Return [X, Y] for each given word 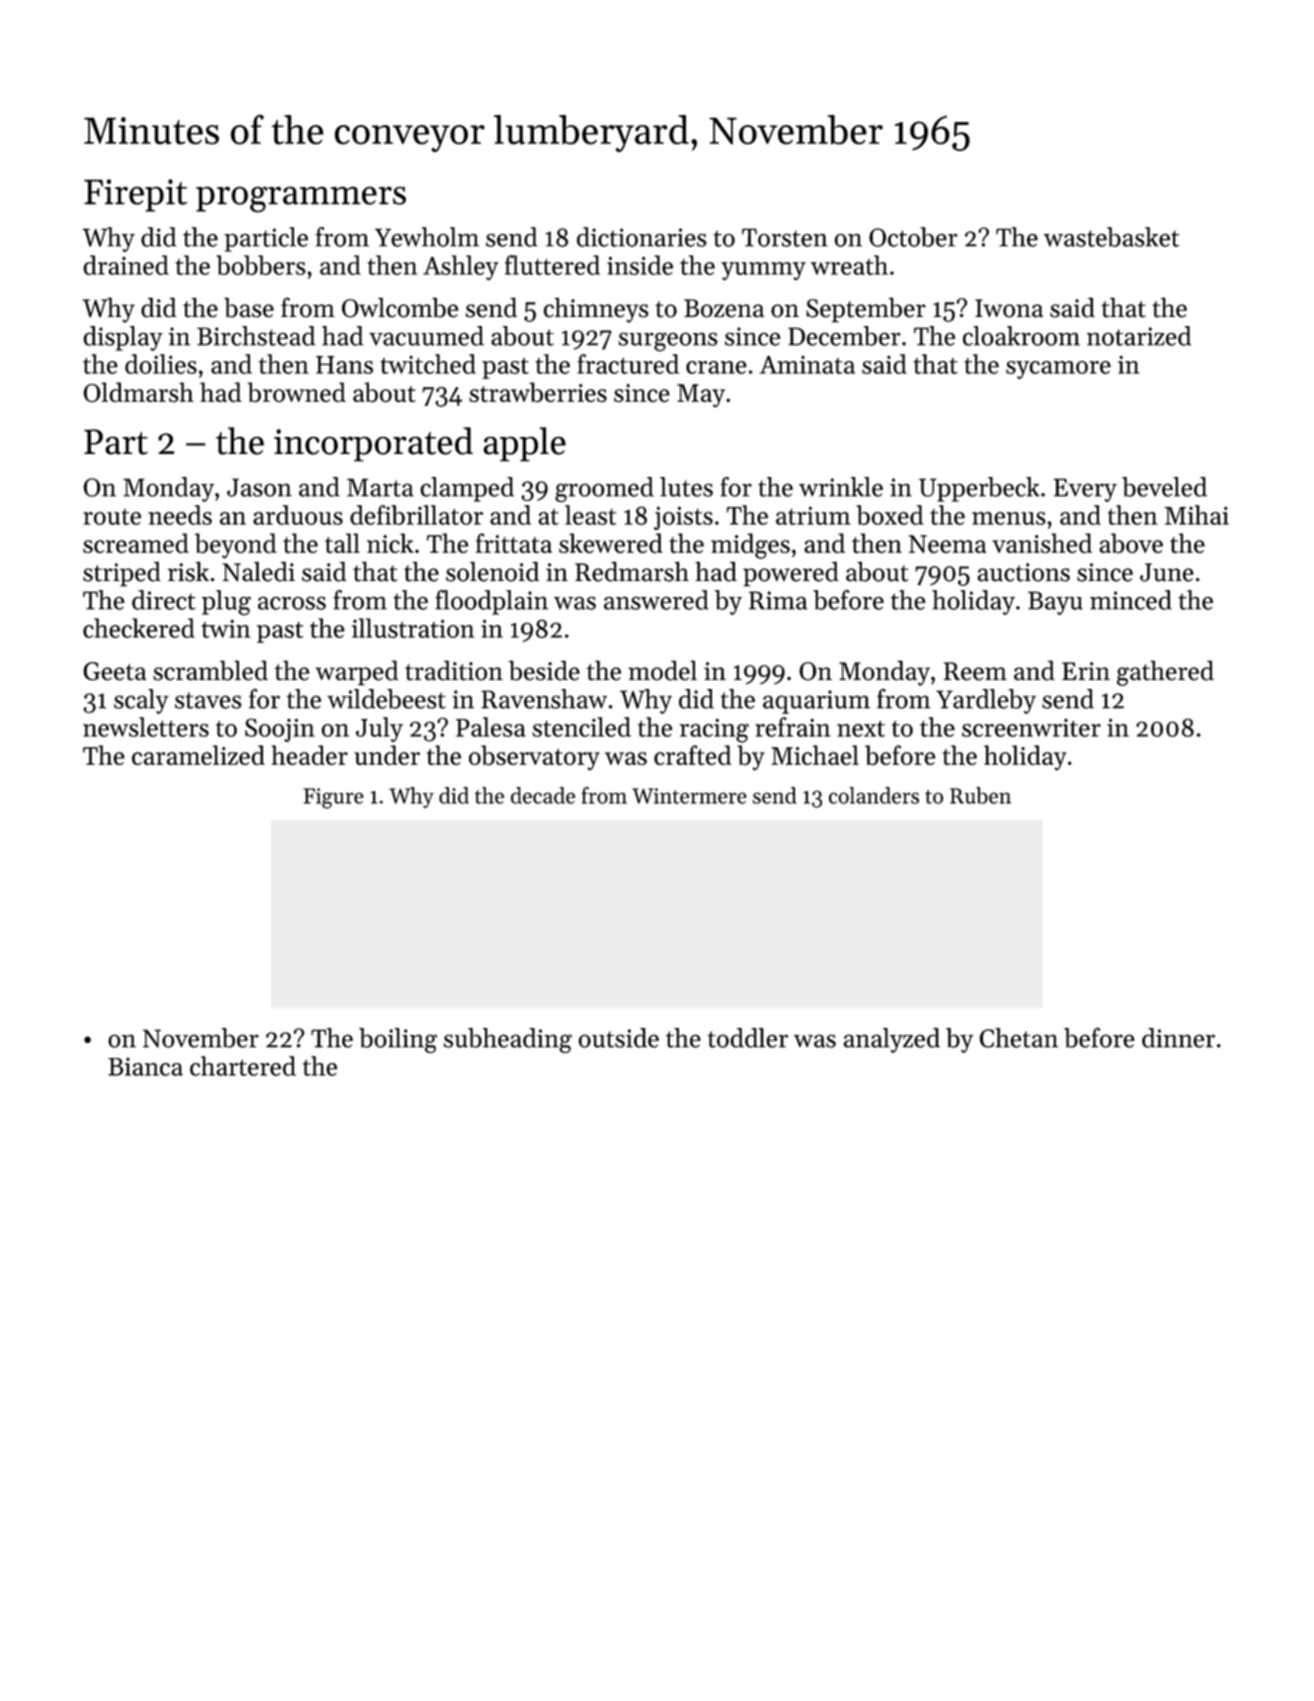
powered [791, 574]
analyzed [892, 1040]
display [123, 338]
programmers [301, 199]
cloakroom [1021, 336]
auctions [1023, 572]
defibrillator [416, 515]
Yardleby [986, 701]
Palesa [491, 727]
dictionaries [642, 237]
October [913, 237]
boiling [398, 1040]
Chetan [1018, 1038]
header [309, 755]
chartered [243, 1066]
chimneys [596, 310]
